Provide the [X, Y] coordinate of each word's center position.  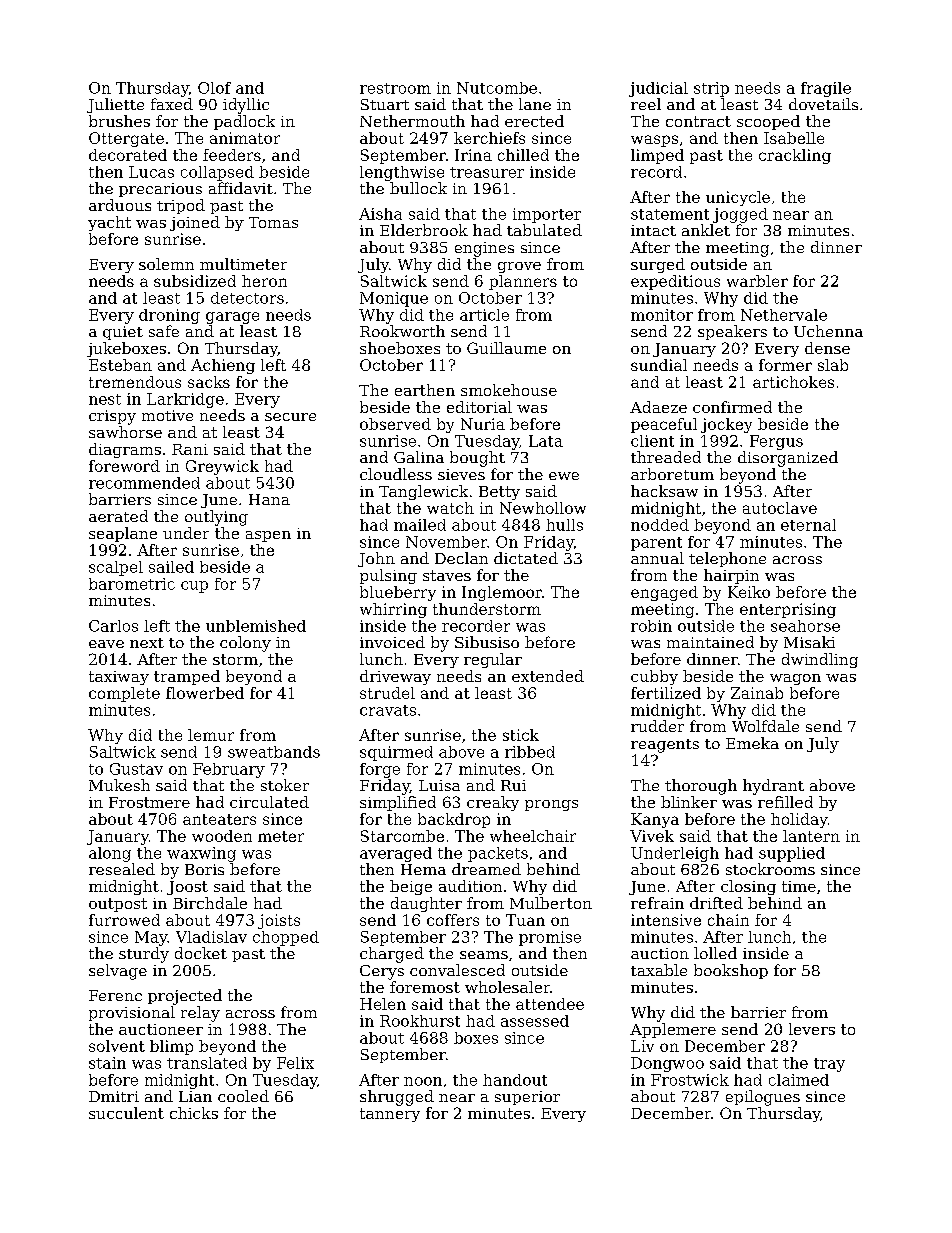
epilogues [763, 1098]
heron [264, 281]
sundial [659, 365]
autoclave [780, 508]
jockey [726, 425]
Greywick [222, 467]
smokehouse [509, 390]
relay [200, 1014]
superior [527, 1098]
